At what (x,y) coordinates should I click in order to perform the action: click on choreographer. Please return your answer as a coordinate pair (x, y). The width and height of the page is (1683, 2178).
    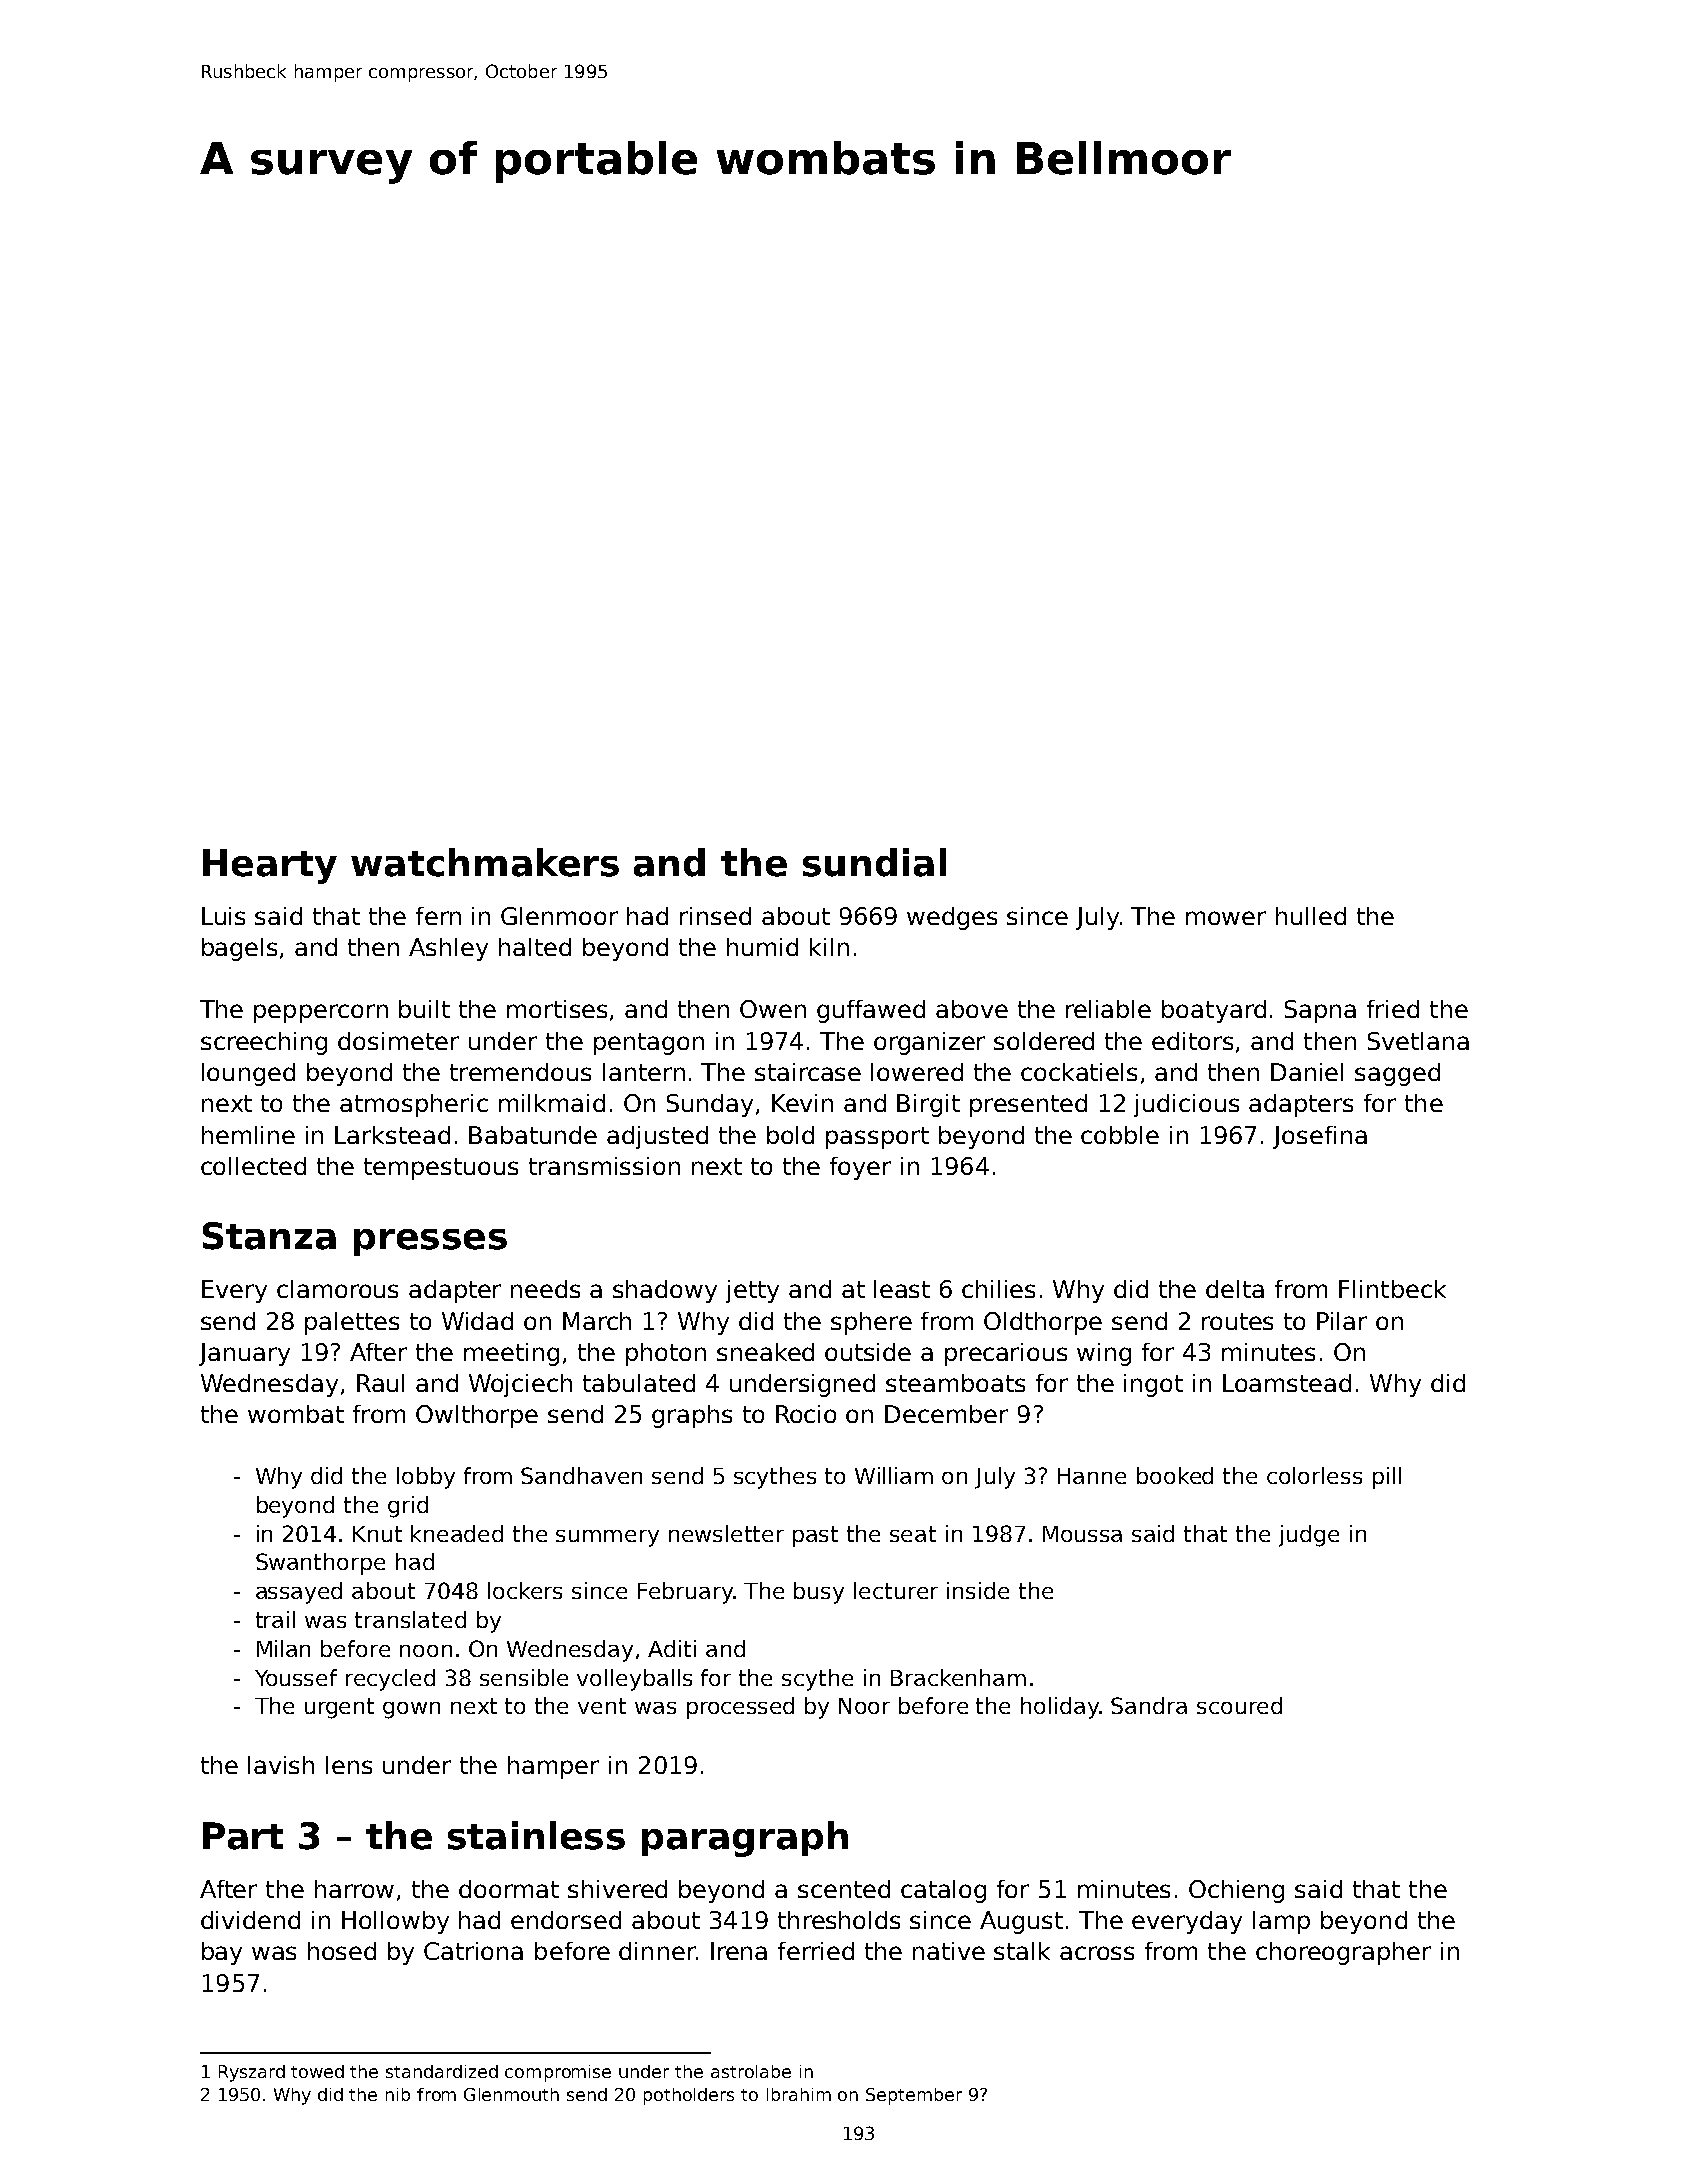
    Looking at the image, I should click on (1343, 1953).
